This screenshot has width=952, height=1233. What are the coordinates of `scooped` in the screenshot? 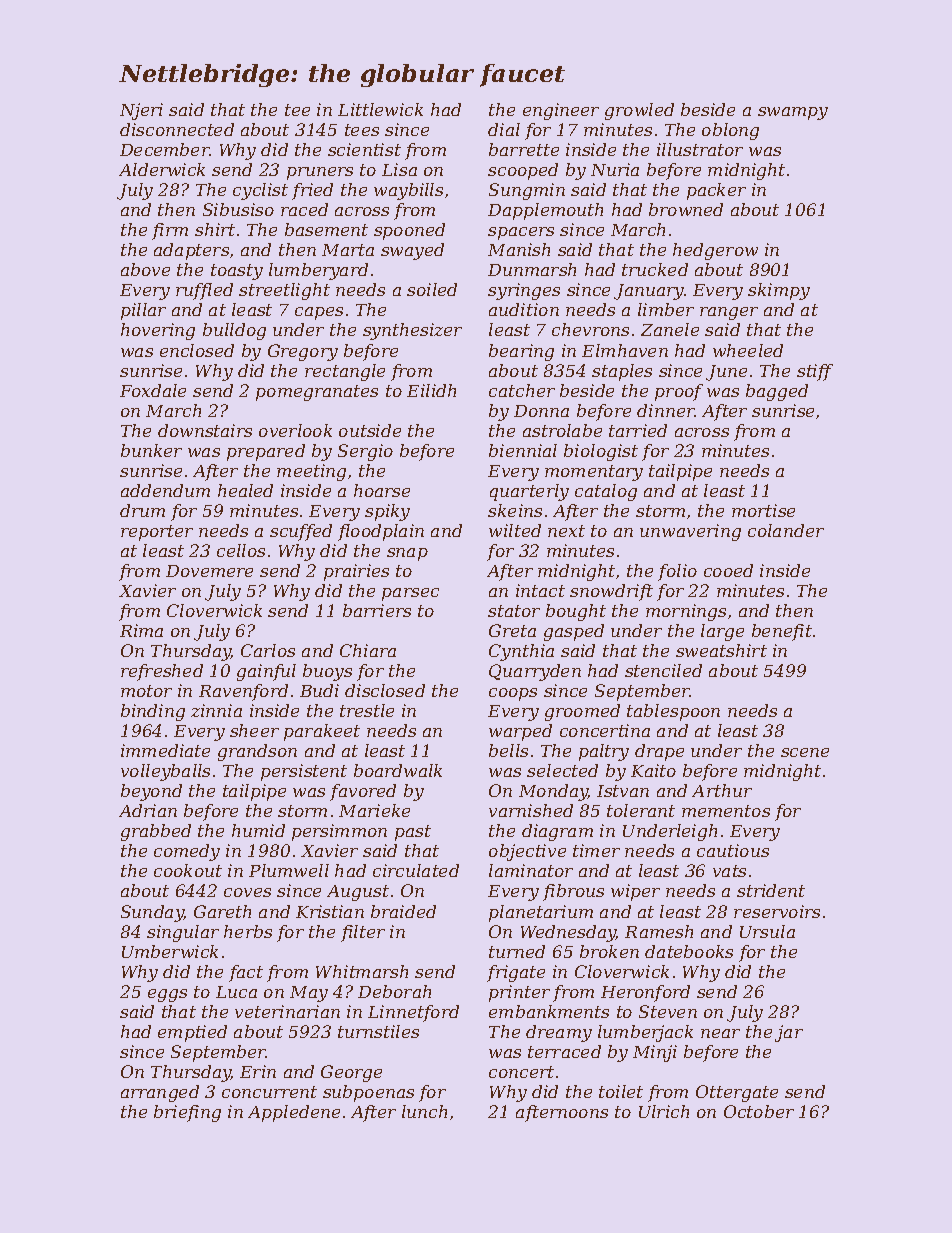 It's located at (523, 171).
